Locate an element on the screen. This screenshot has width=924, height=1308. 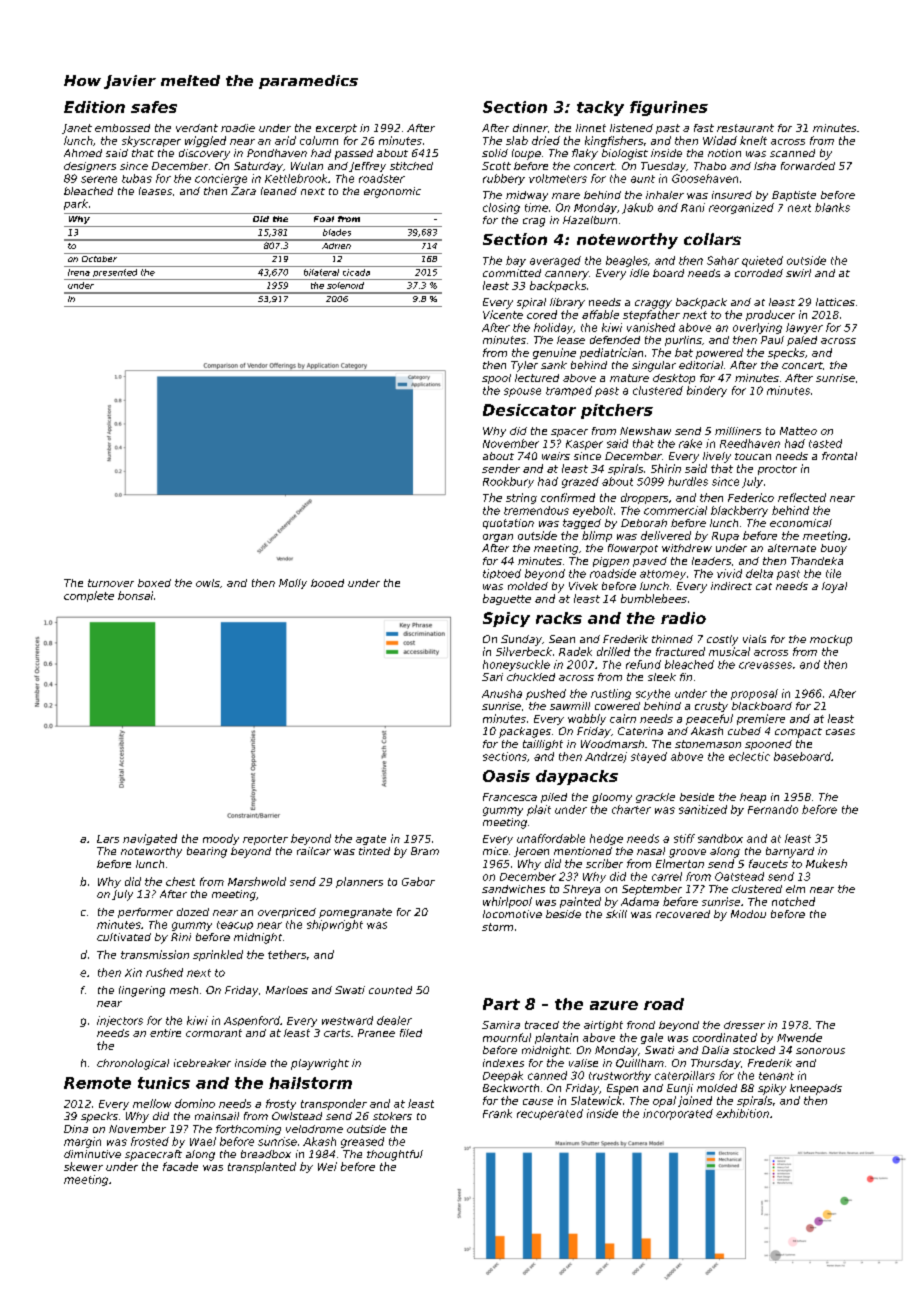
chest is located at coordinates (180, 881).
